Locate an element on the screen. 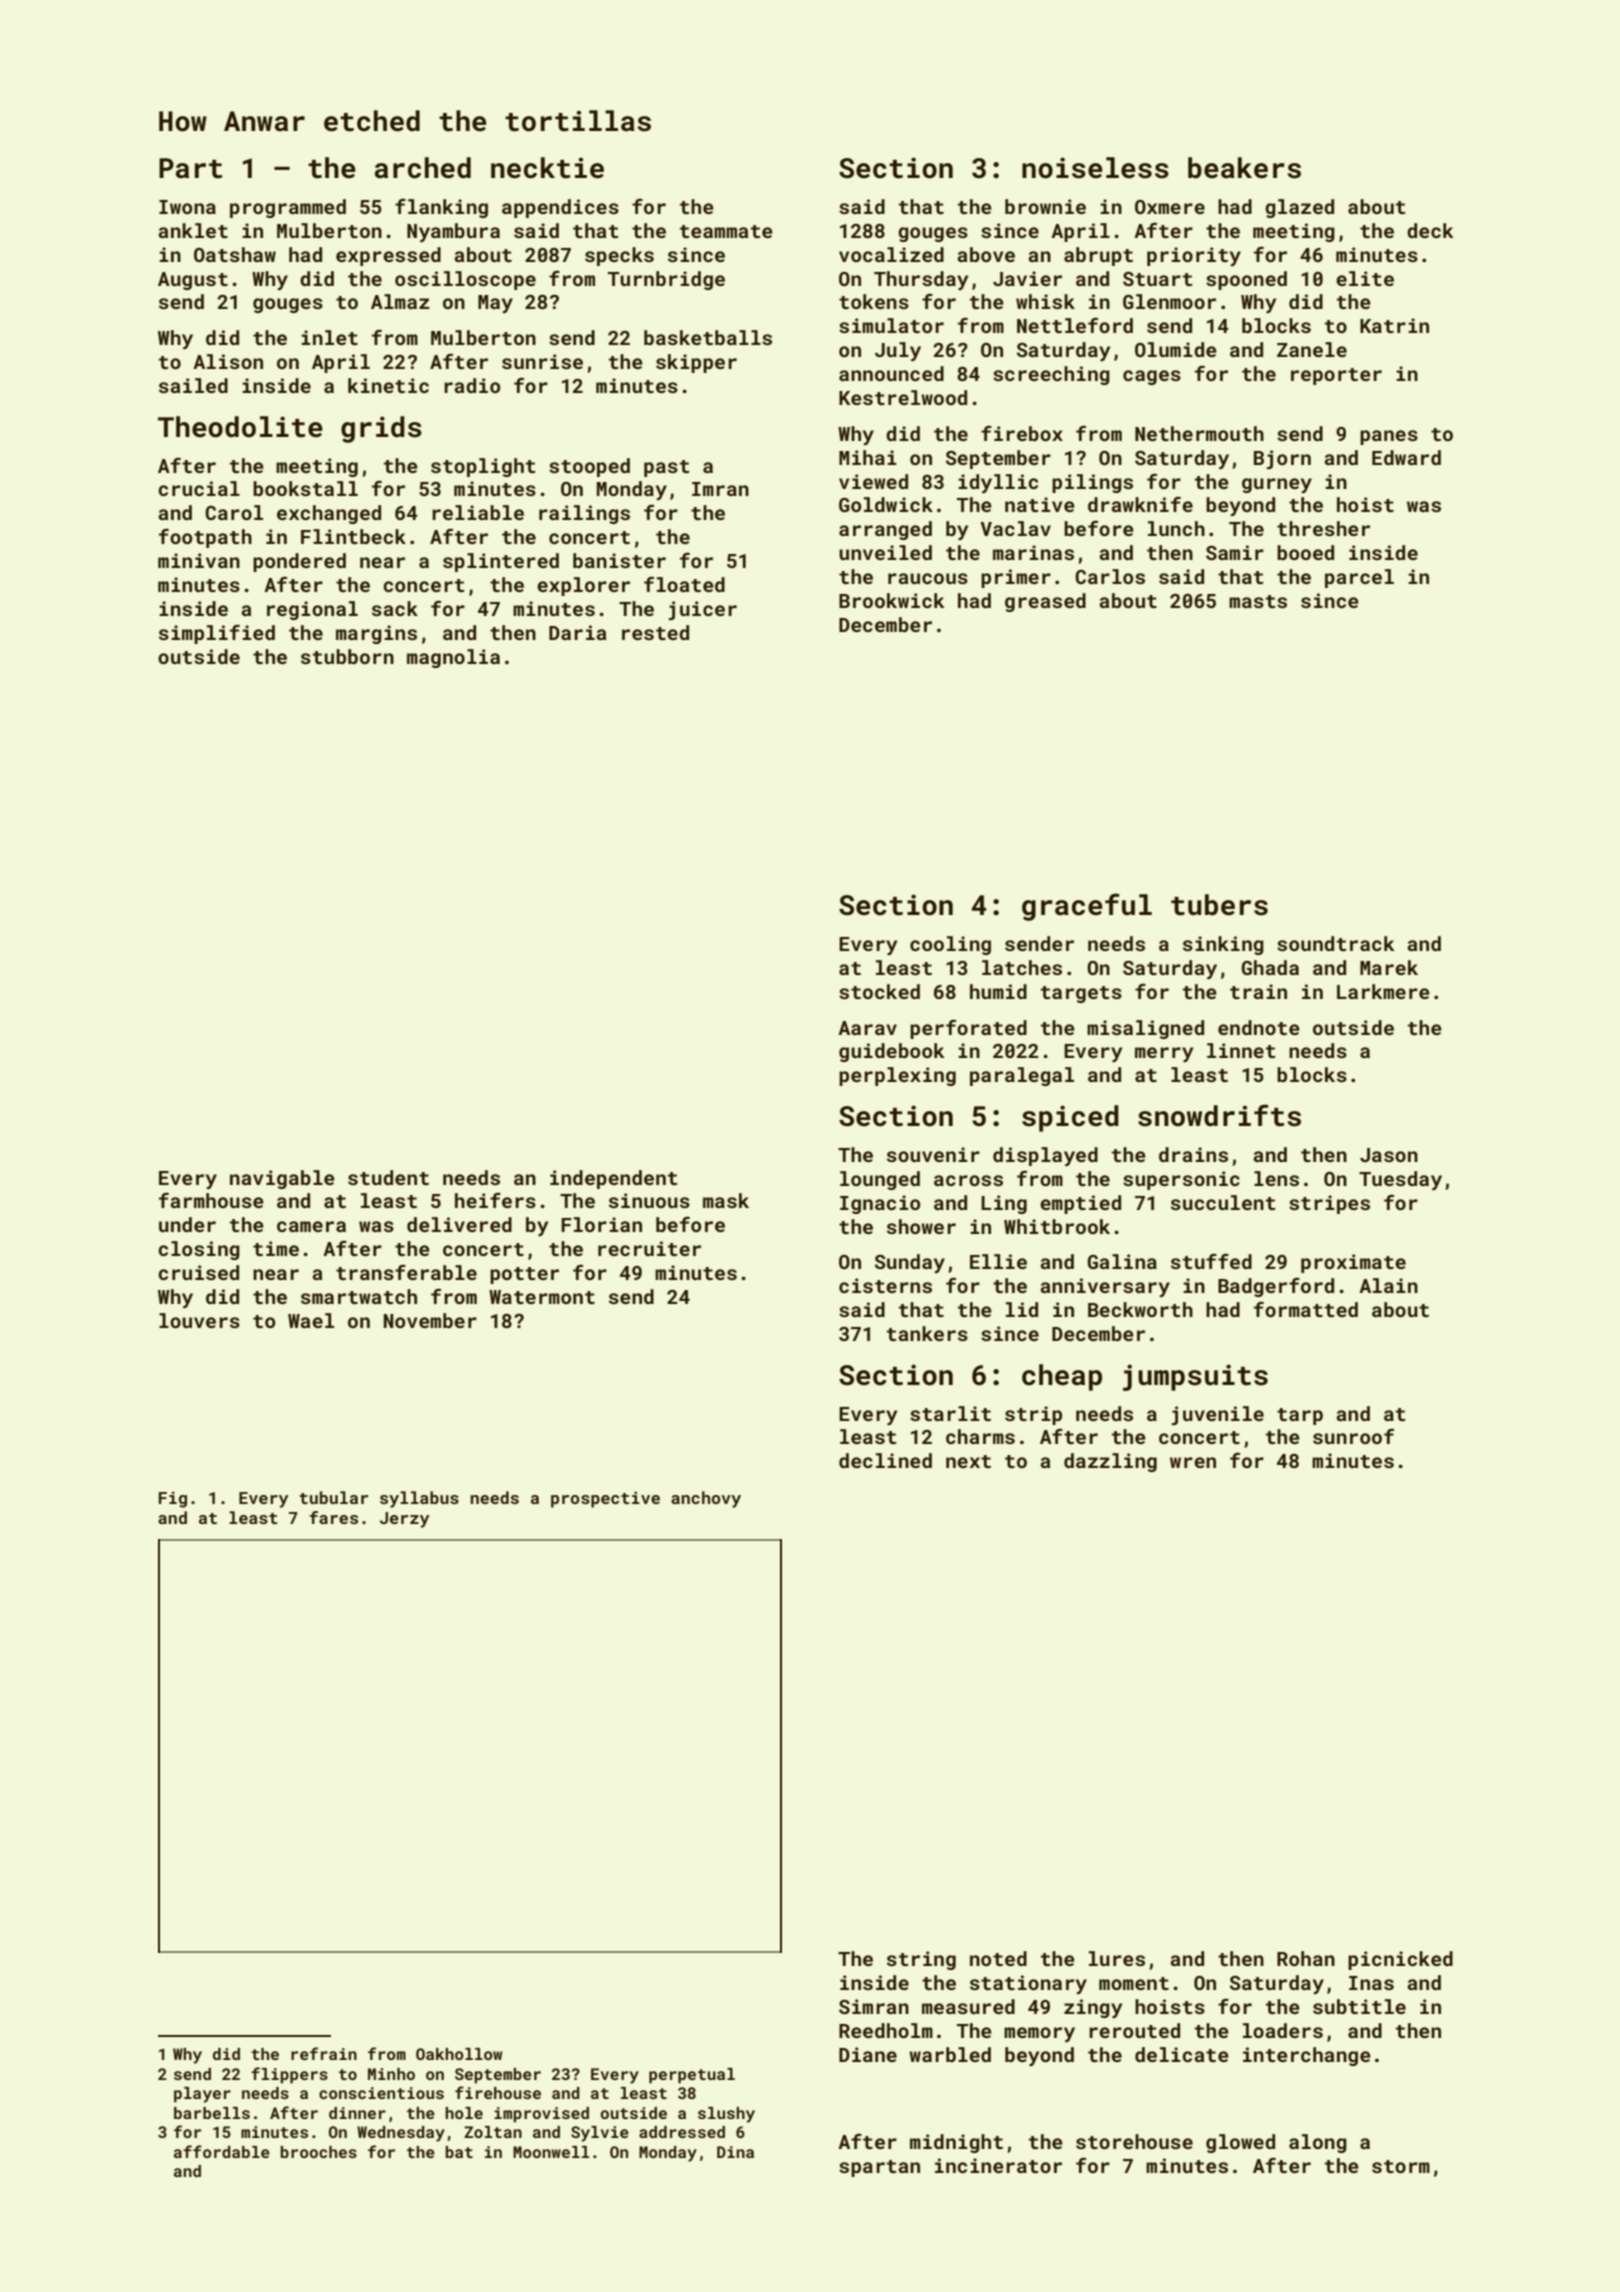 This screenshot has height=2292, width=1620. Iwona is located at coordinates (187, 207).
